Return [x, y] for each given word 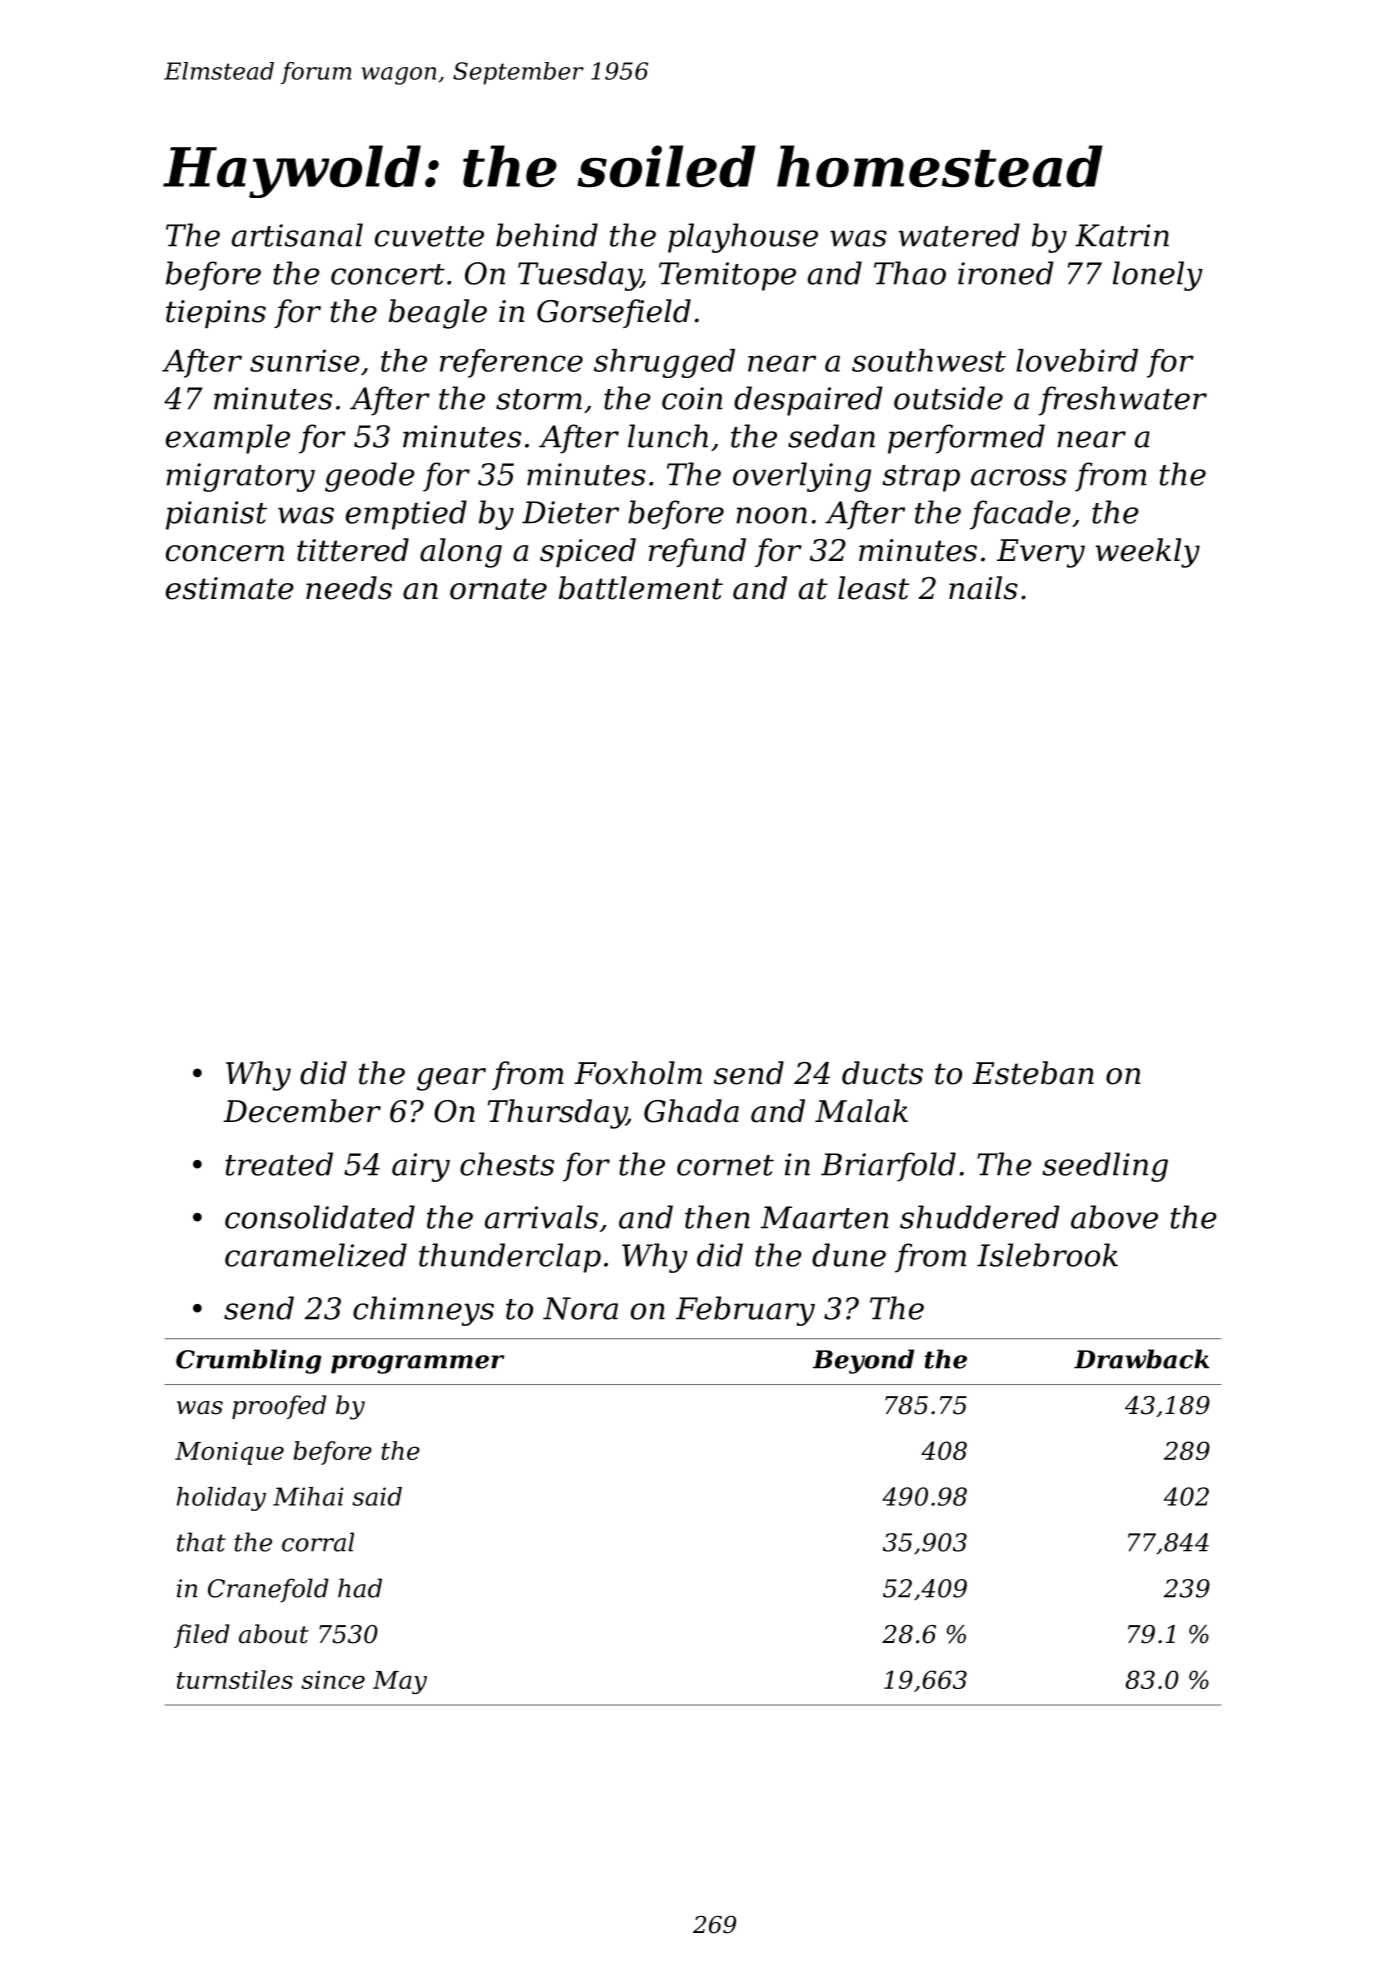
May [400, 1682]
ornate [498, 589]
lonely [1158, 276]
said [377, 1496]
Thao [910, 273]
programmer [417, 1364]
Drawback [1141, 1359]
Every [1041, 553]
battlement [641, 588]
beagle [438, 314]
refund [697, 552]
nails [983, 588]
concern [225, 553]
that [201, 1542]
